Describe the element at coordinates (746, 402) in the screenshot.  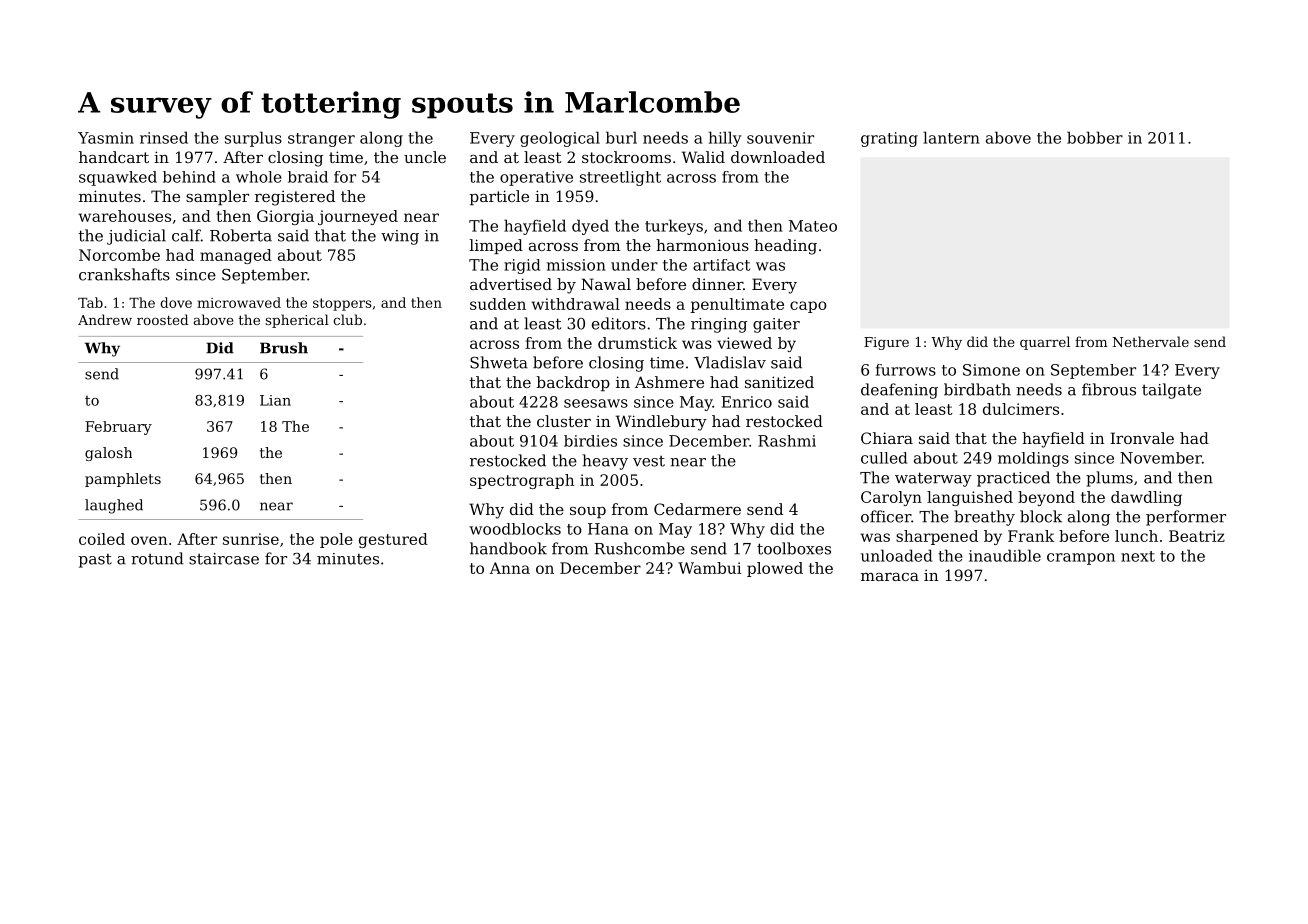
I see `Enrico` at that location.
